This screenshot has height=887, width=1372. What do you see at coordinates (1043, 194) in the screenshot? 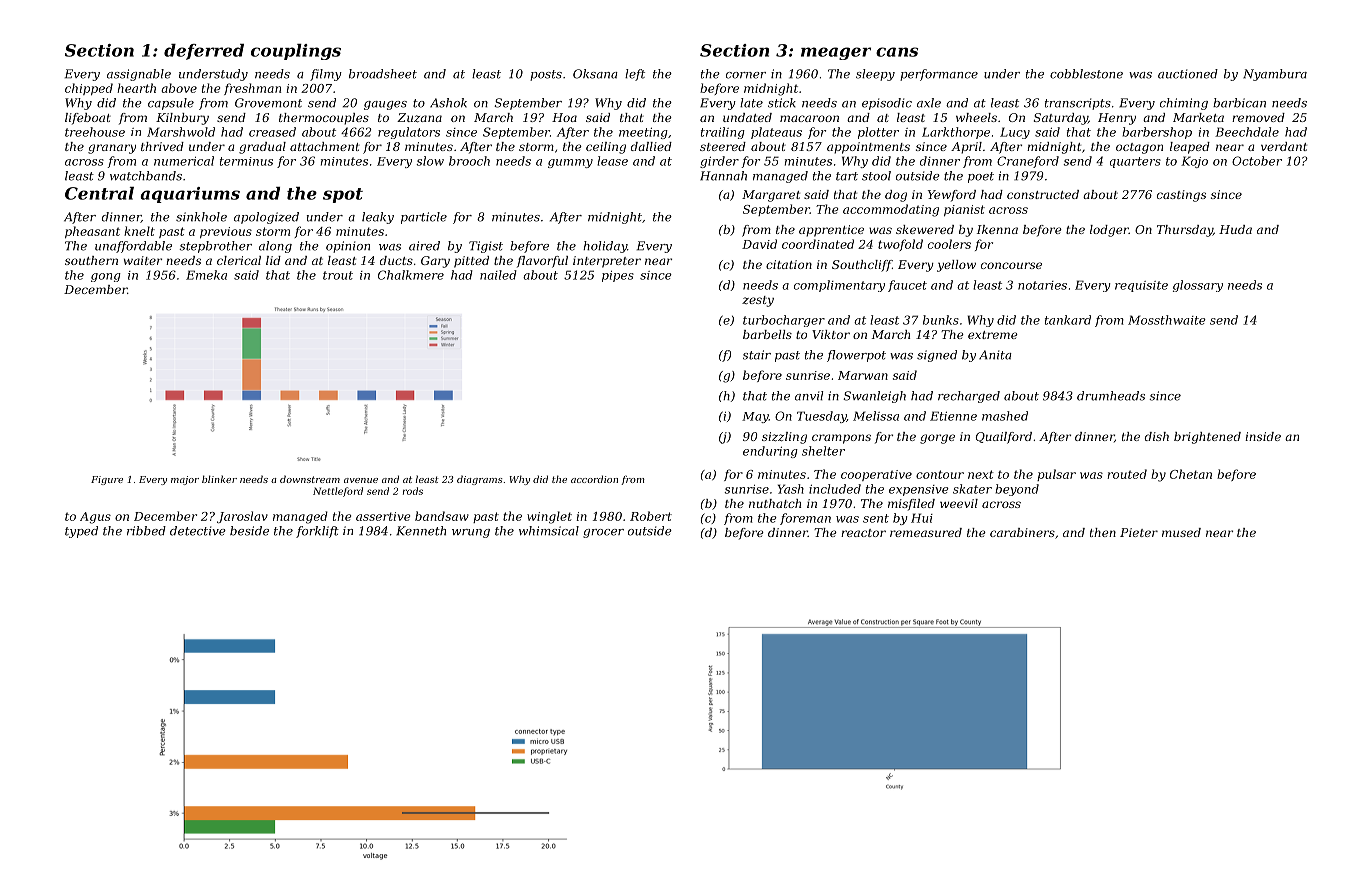
I see `constructed` at bounding box center [1043, 194].
